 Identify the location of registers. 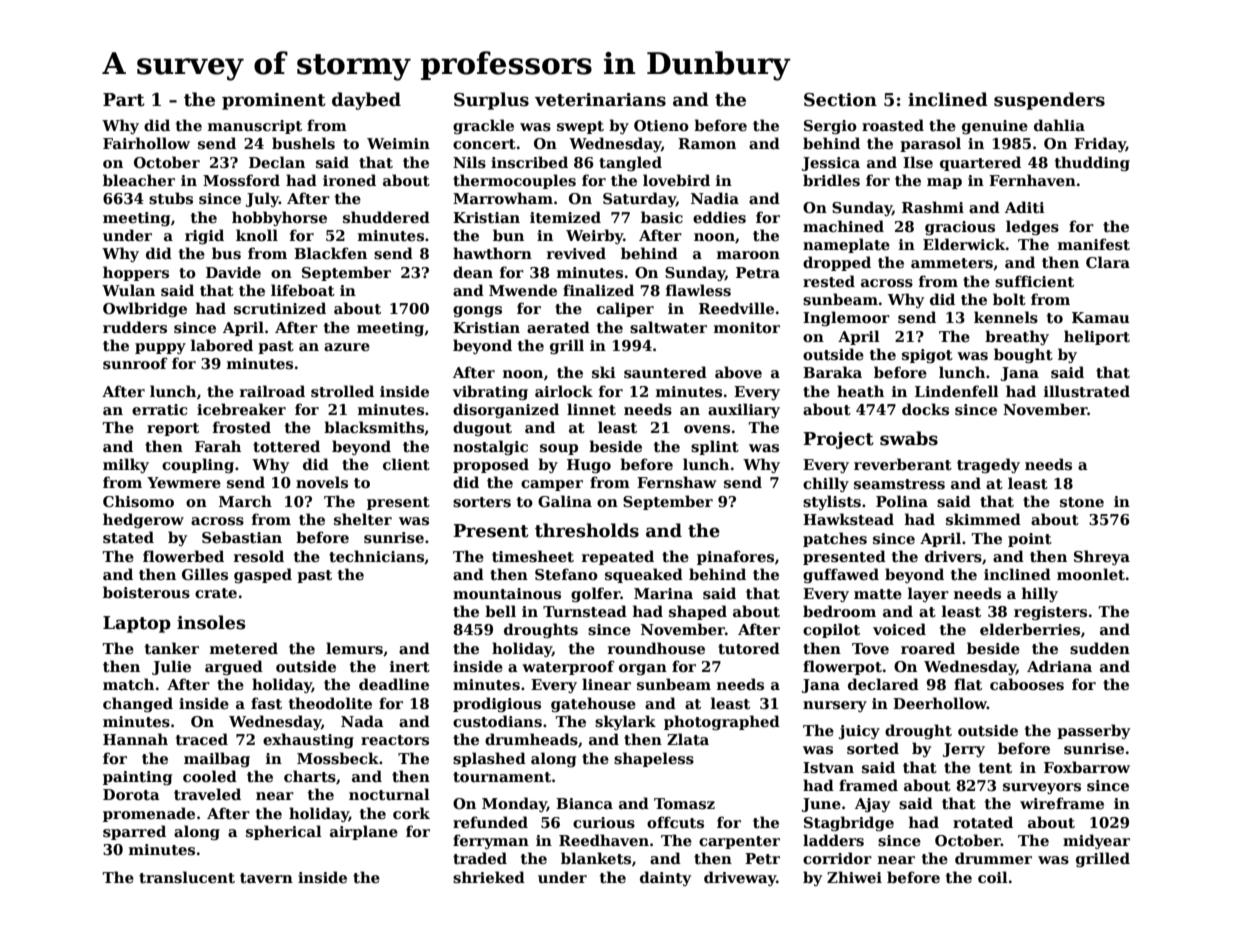
(1050, 613).
